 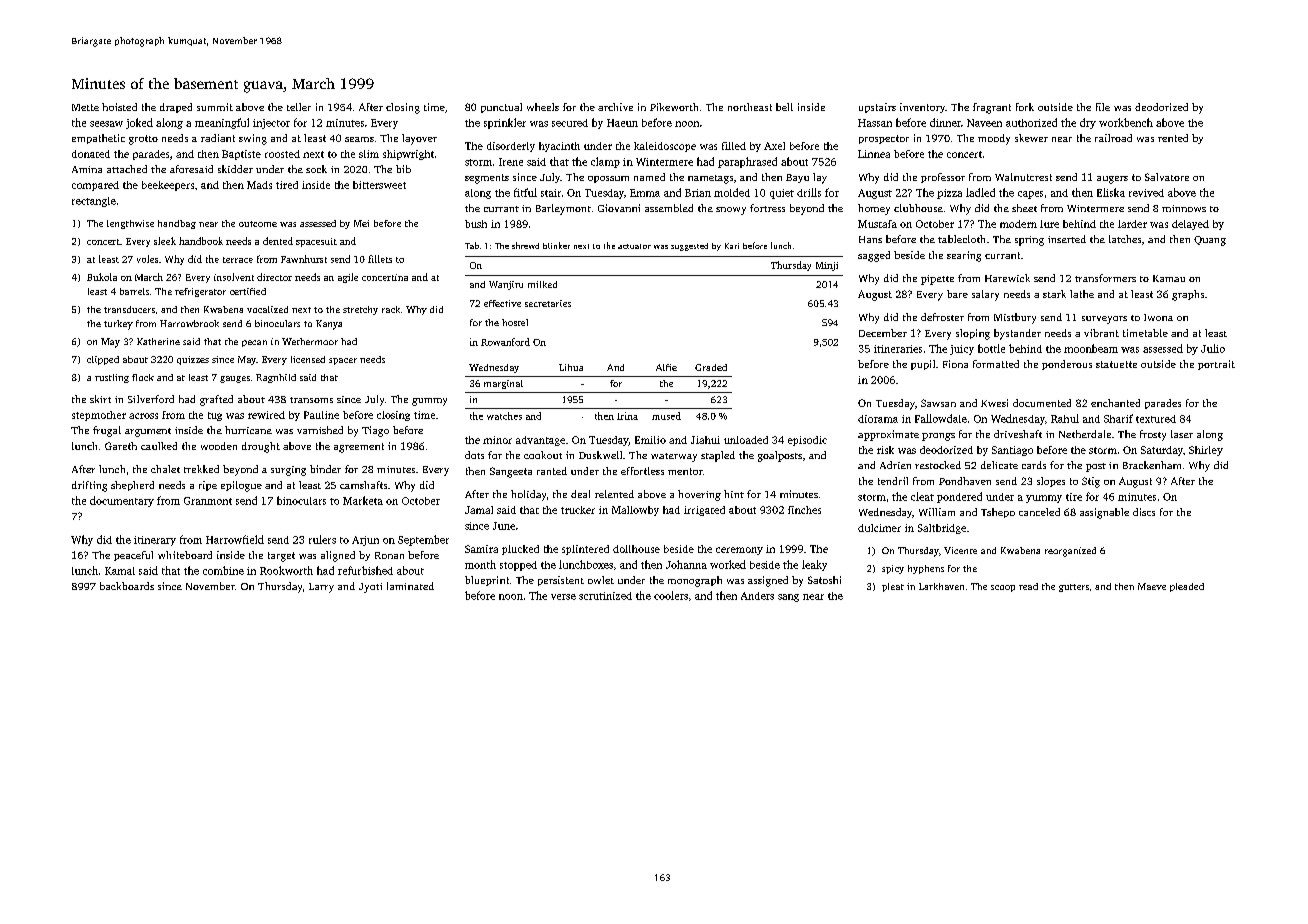 What do you see at coordinates (1065, 418) in the screenshot?
I see `Rahul` at bounding box center [1065, 418].
